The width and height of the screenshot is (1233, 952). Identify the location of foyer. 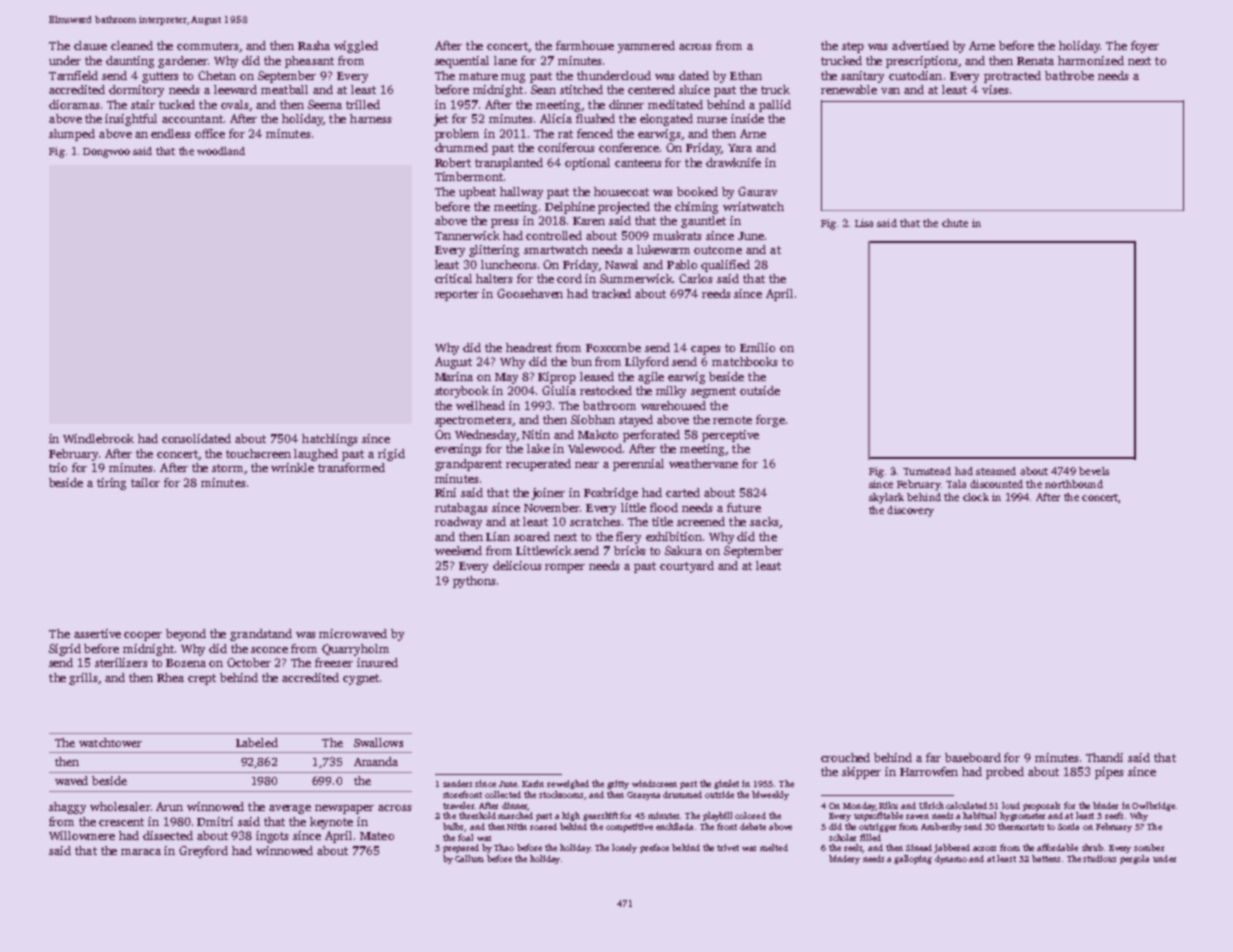
(1145, 47).
